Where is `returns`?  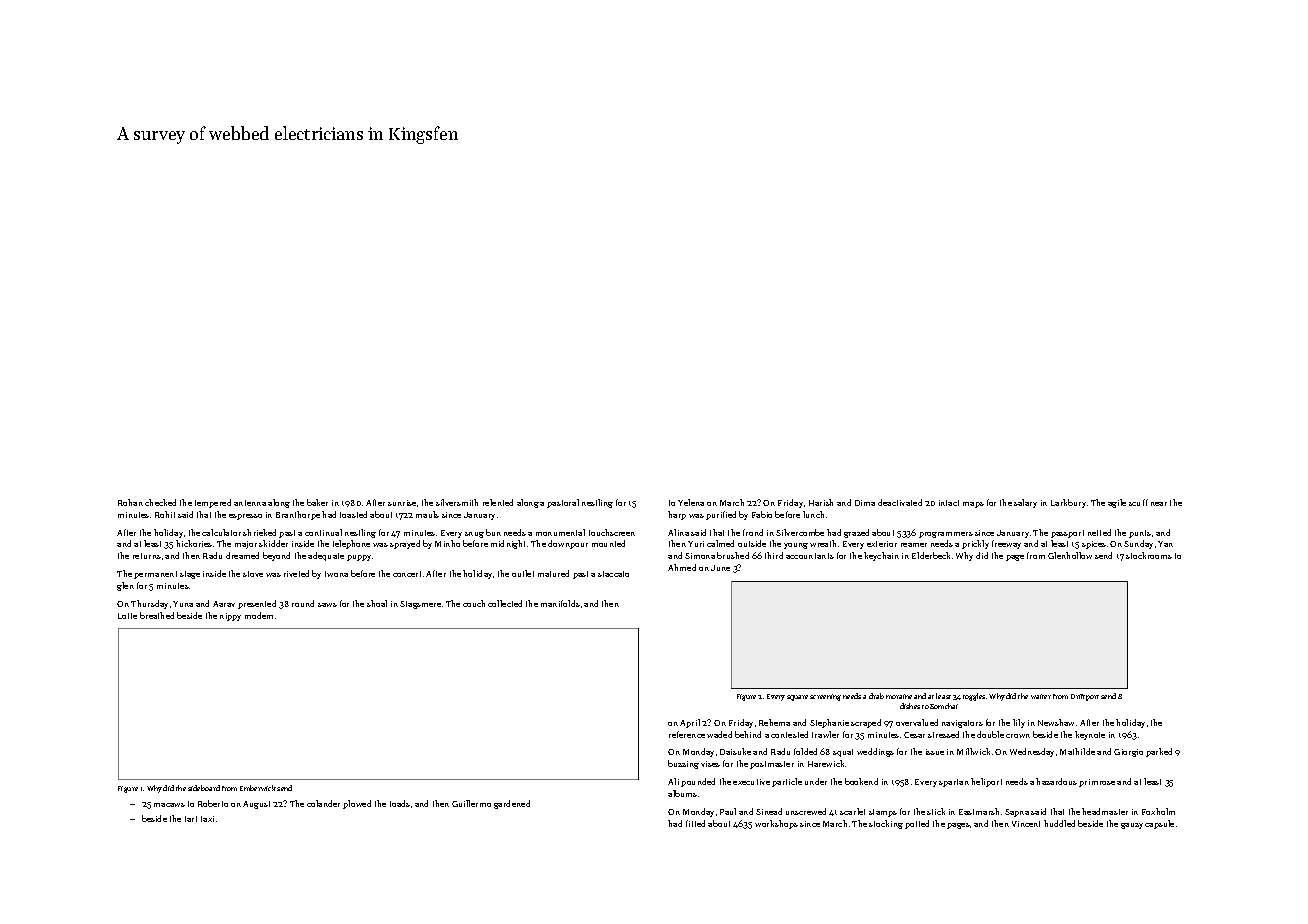
returns is located at coordinates (147, 556).
